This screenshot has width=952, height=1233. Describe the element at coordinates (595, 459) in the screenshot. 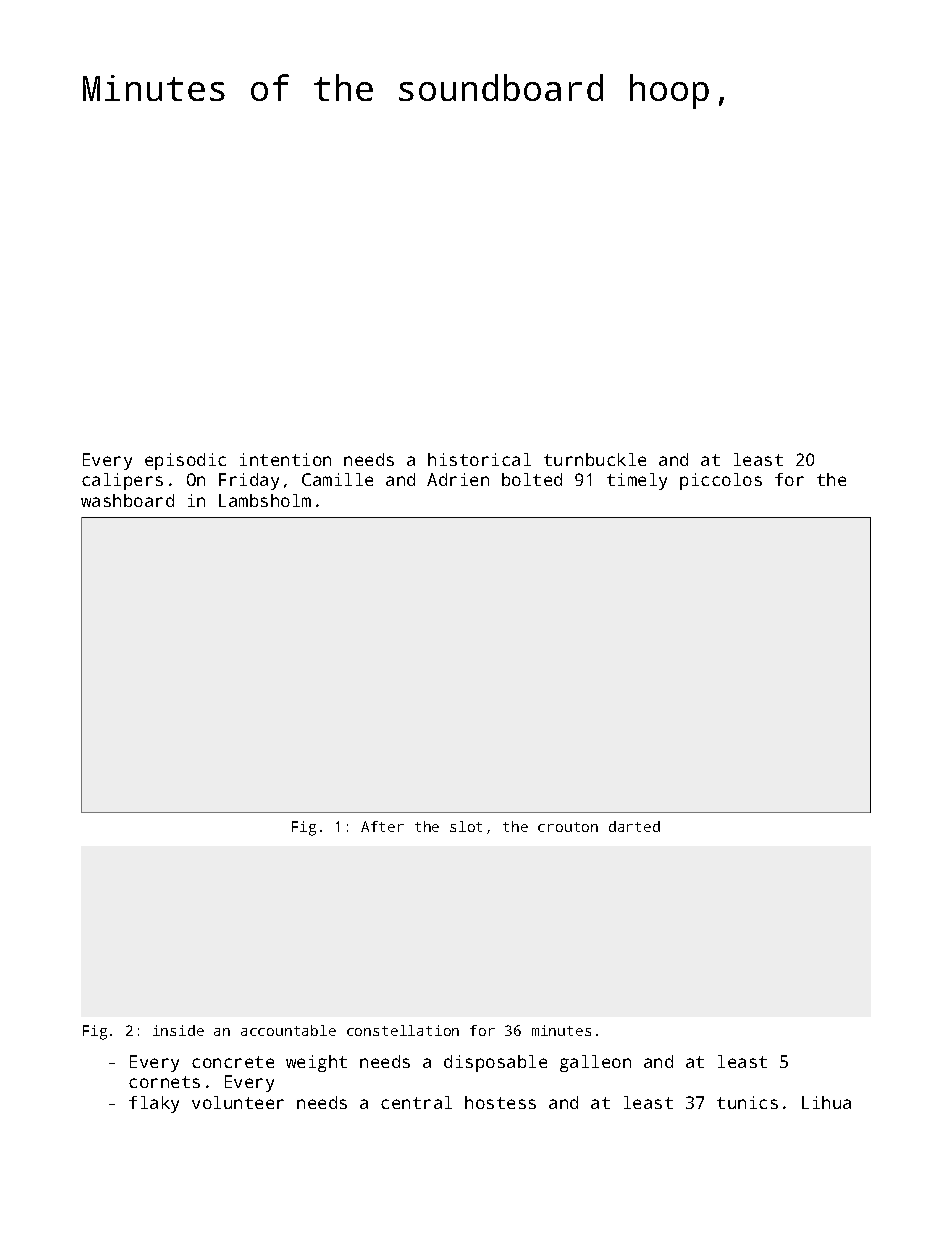

I see `turnbuckle` at that location.
